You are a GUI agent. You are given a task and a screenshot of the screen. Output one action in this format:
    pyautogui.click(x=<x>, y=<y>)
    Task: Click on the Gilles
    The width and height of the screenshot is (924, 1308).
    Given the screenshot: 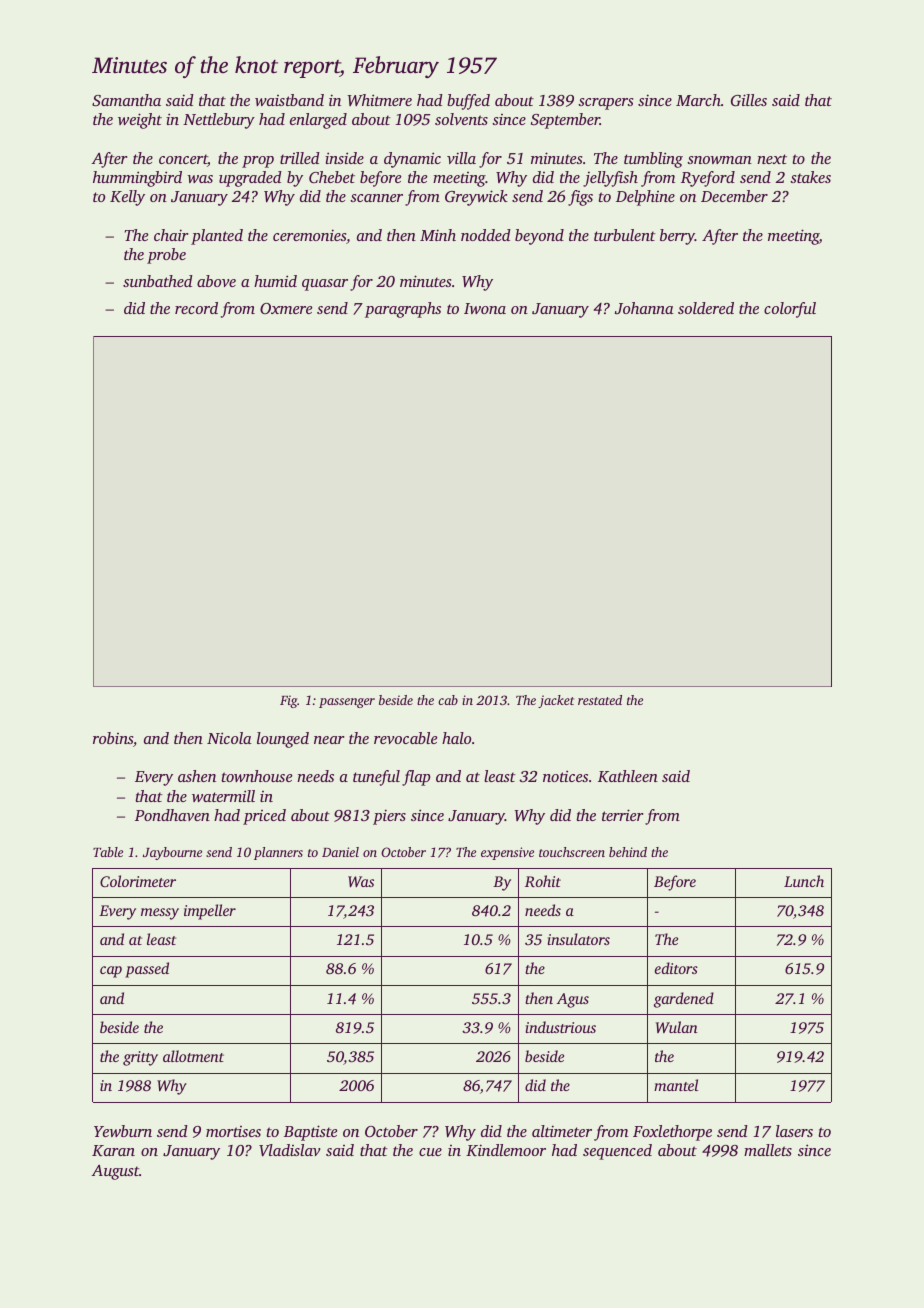 What is the action you would take?
    pyautogui.click(x=749, y=100)
